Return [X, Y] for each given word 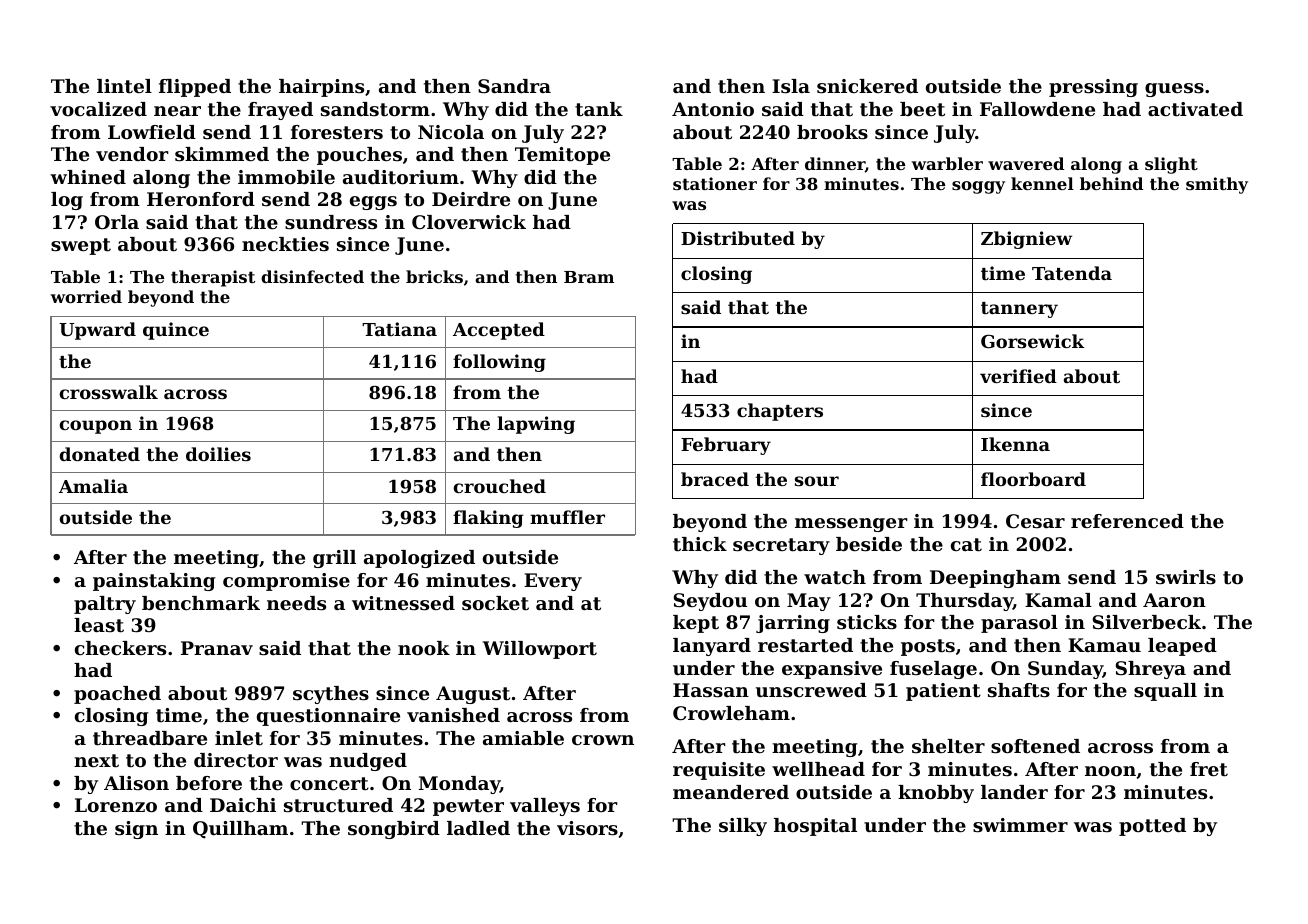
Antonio [713, 109]
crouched [500, 486]
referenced [1127, 521]
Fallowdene [1037, 109]
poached [117, 695]
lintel [124, 86]
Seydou [710, 602]
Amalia [93, 486]
